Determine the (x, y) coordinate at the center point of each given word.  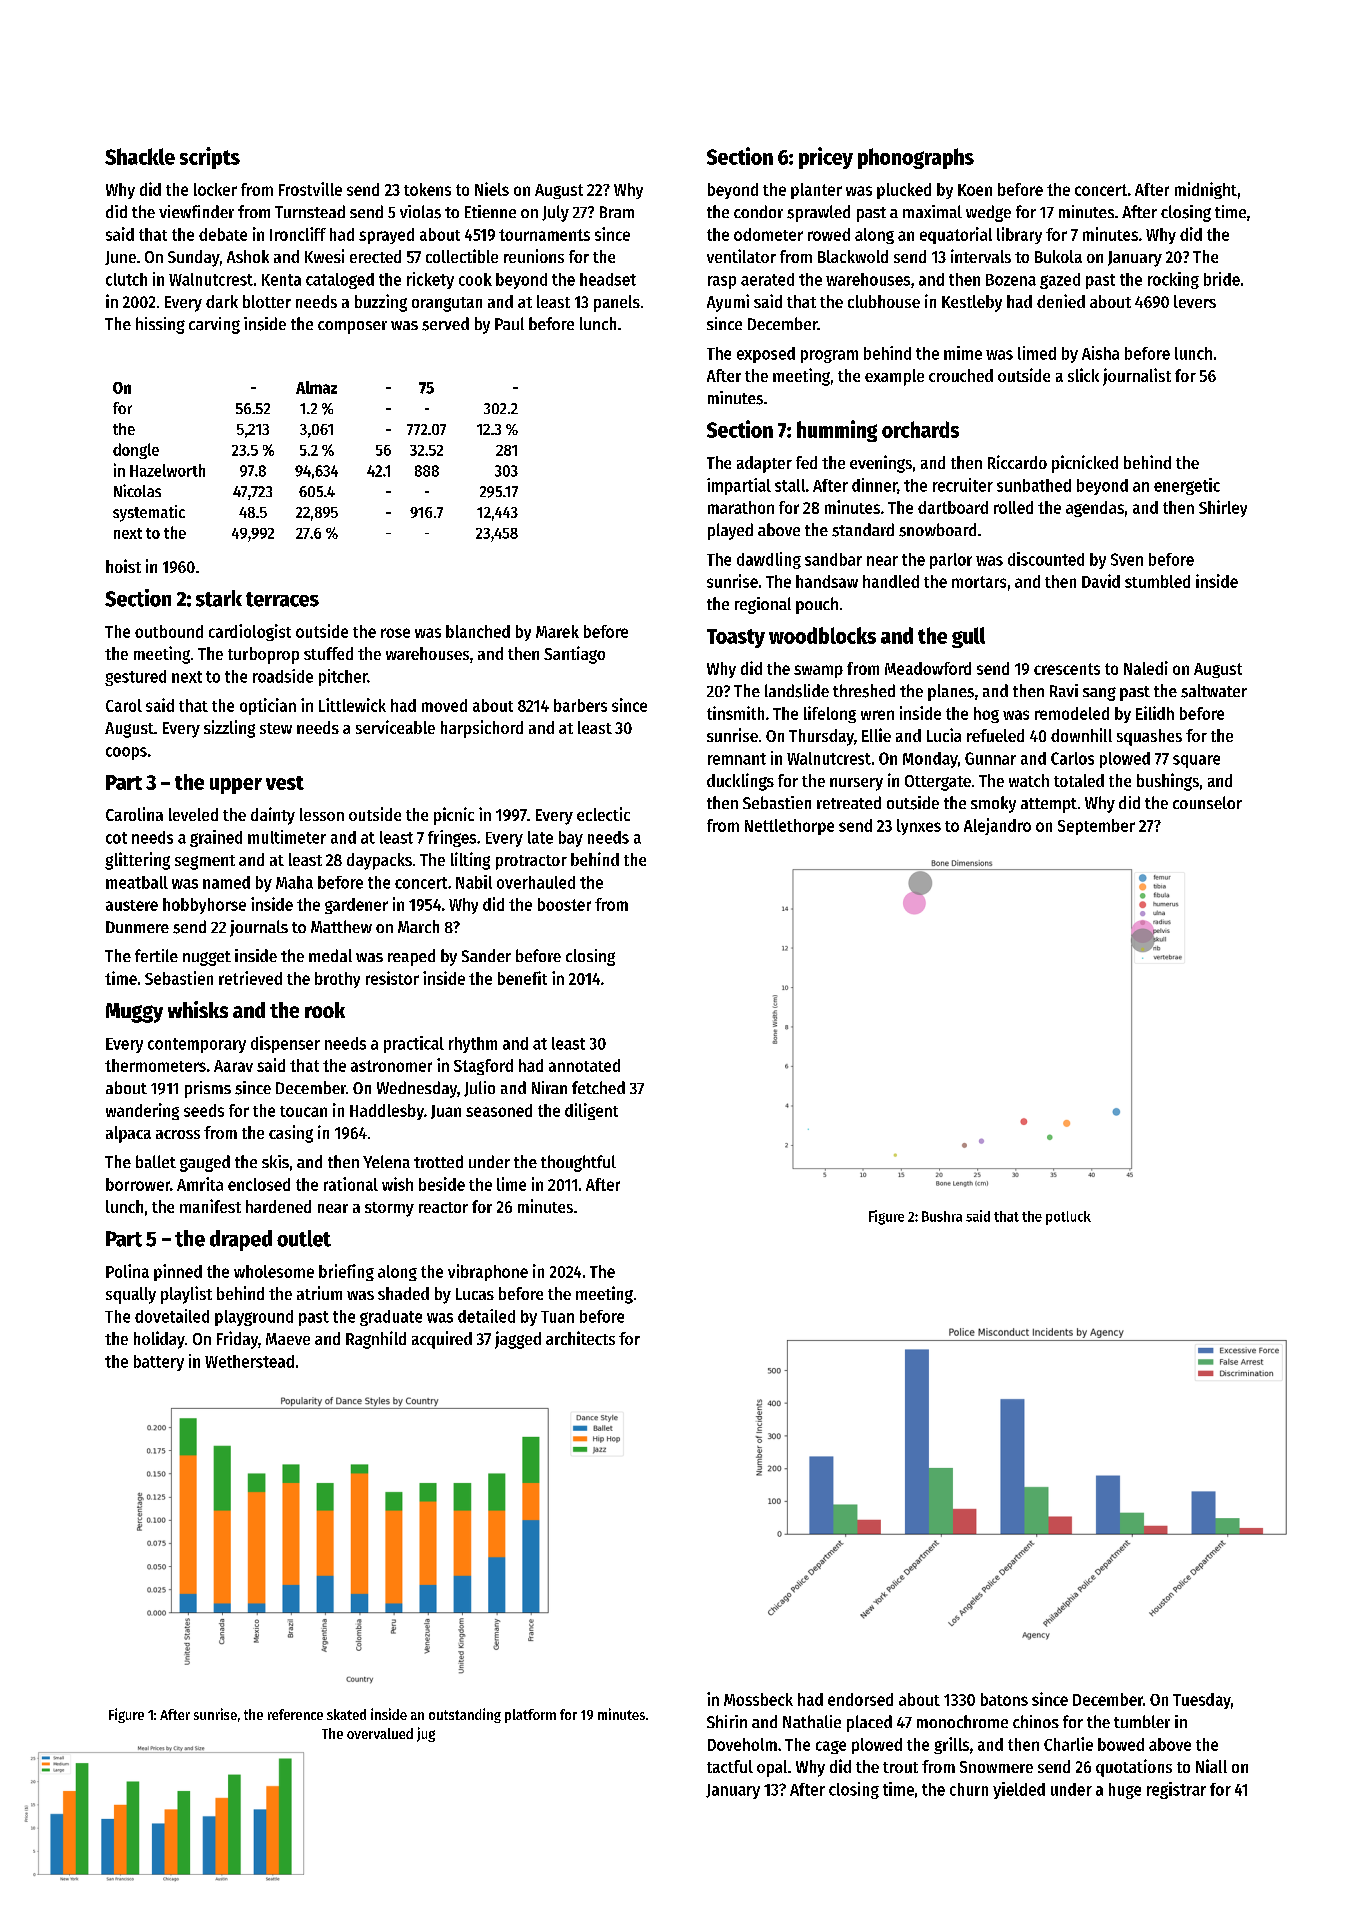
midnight (1206, 190)
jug (426, 1734)
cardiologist (250, 632)
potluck (1068, 1218)
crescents (1067, 669)
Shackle (140, 156)
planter (816, 191)
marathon (741, 507)
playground (254, 1318)
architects (580, 1338)
